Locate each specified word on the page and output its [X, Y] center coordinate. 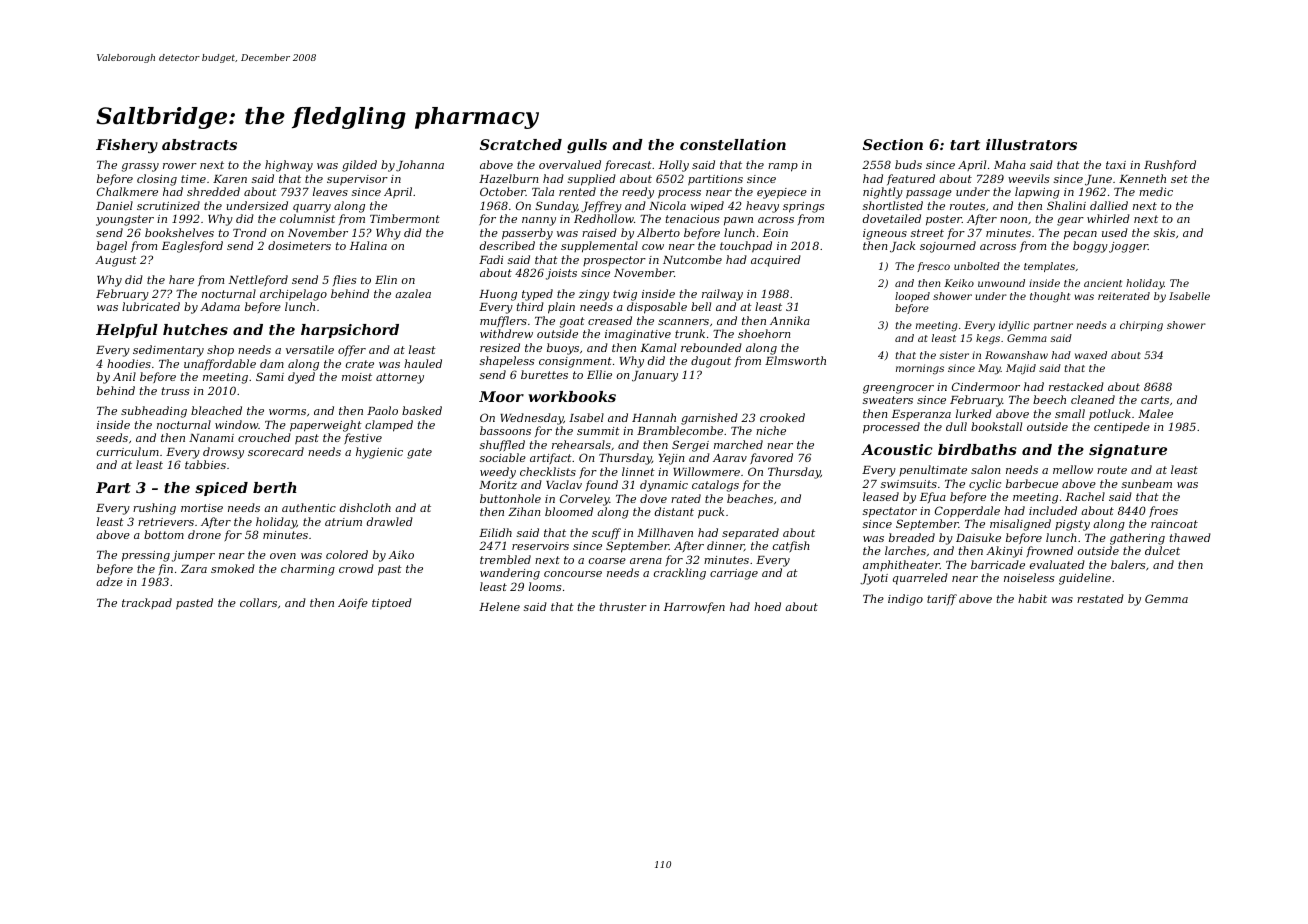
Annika [790, 320]
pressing [146, 556]
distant [674, 511]
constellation [733, 144]
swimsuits [909, 484]
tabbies [205, 464]
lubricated [151, 306]
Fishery [127, 146]
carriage [734, 574]
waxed [1091, 355]
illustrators [1031, 144]
